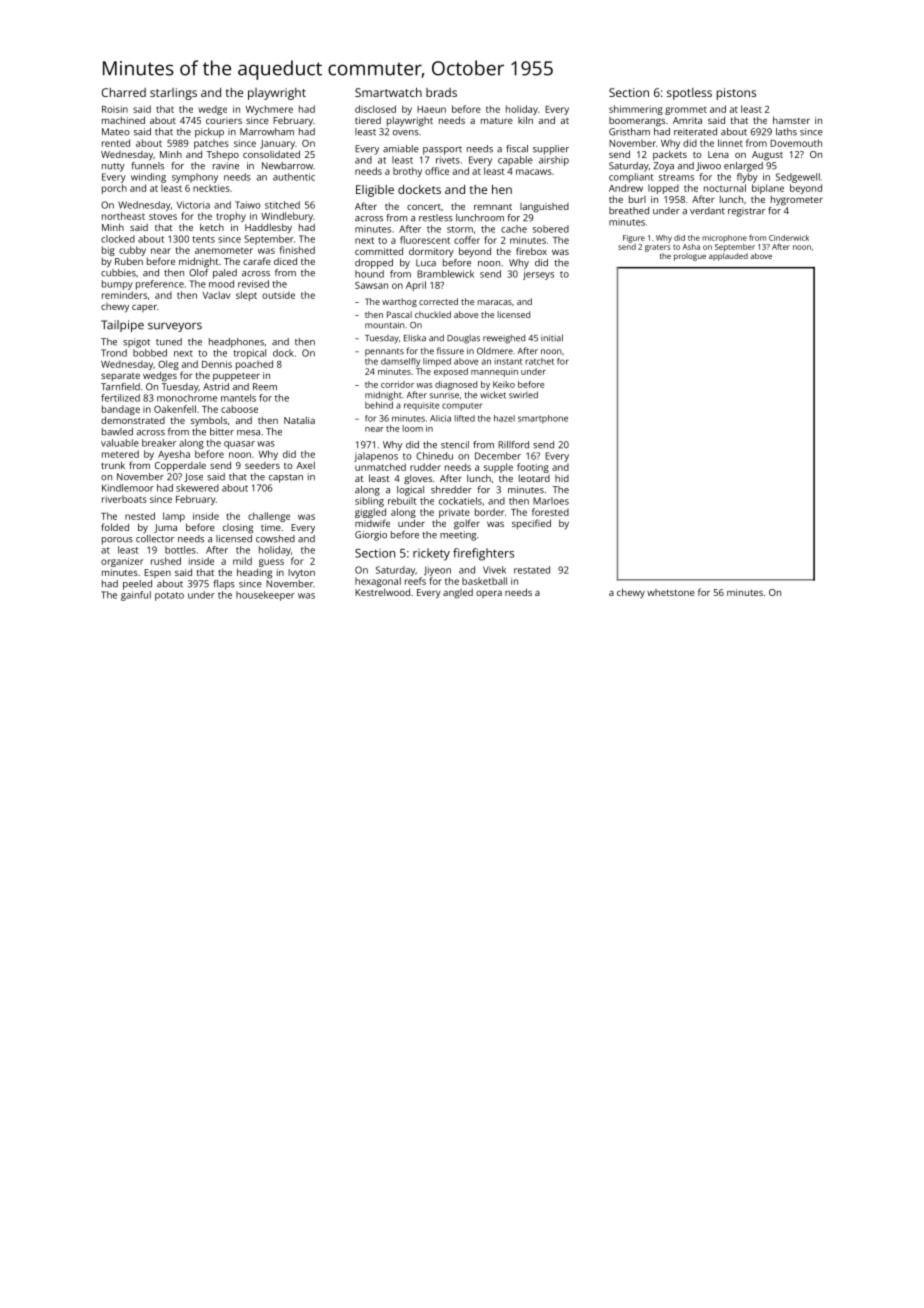 The width and height of the document is (924, 1308). What do you see at coordinates (286, 478) in the document?
I see `capstan` at bounding box center [286, 478].
